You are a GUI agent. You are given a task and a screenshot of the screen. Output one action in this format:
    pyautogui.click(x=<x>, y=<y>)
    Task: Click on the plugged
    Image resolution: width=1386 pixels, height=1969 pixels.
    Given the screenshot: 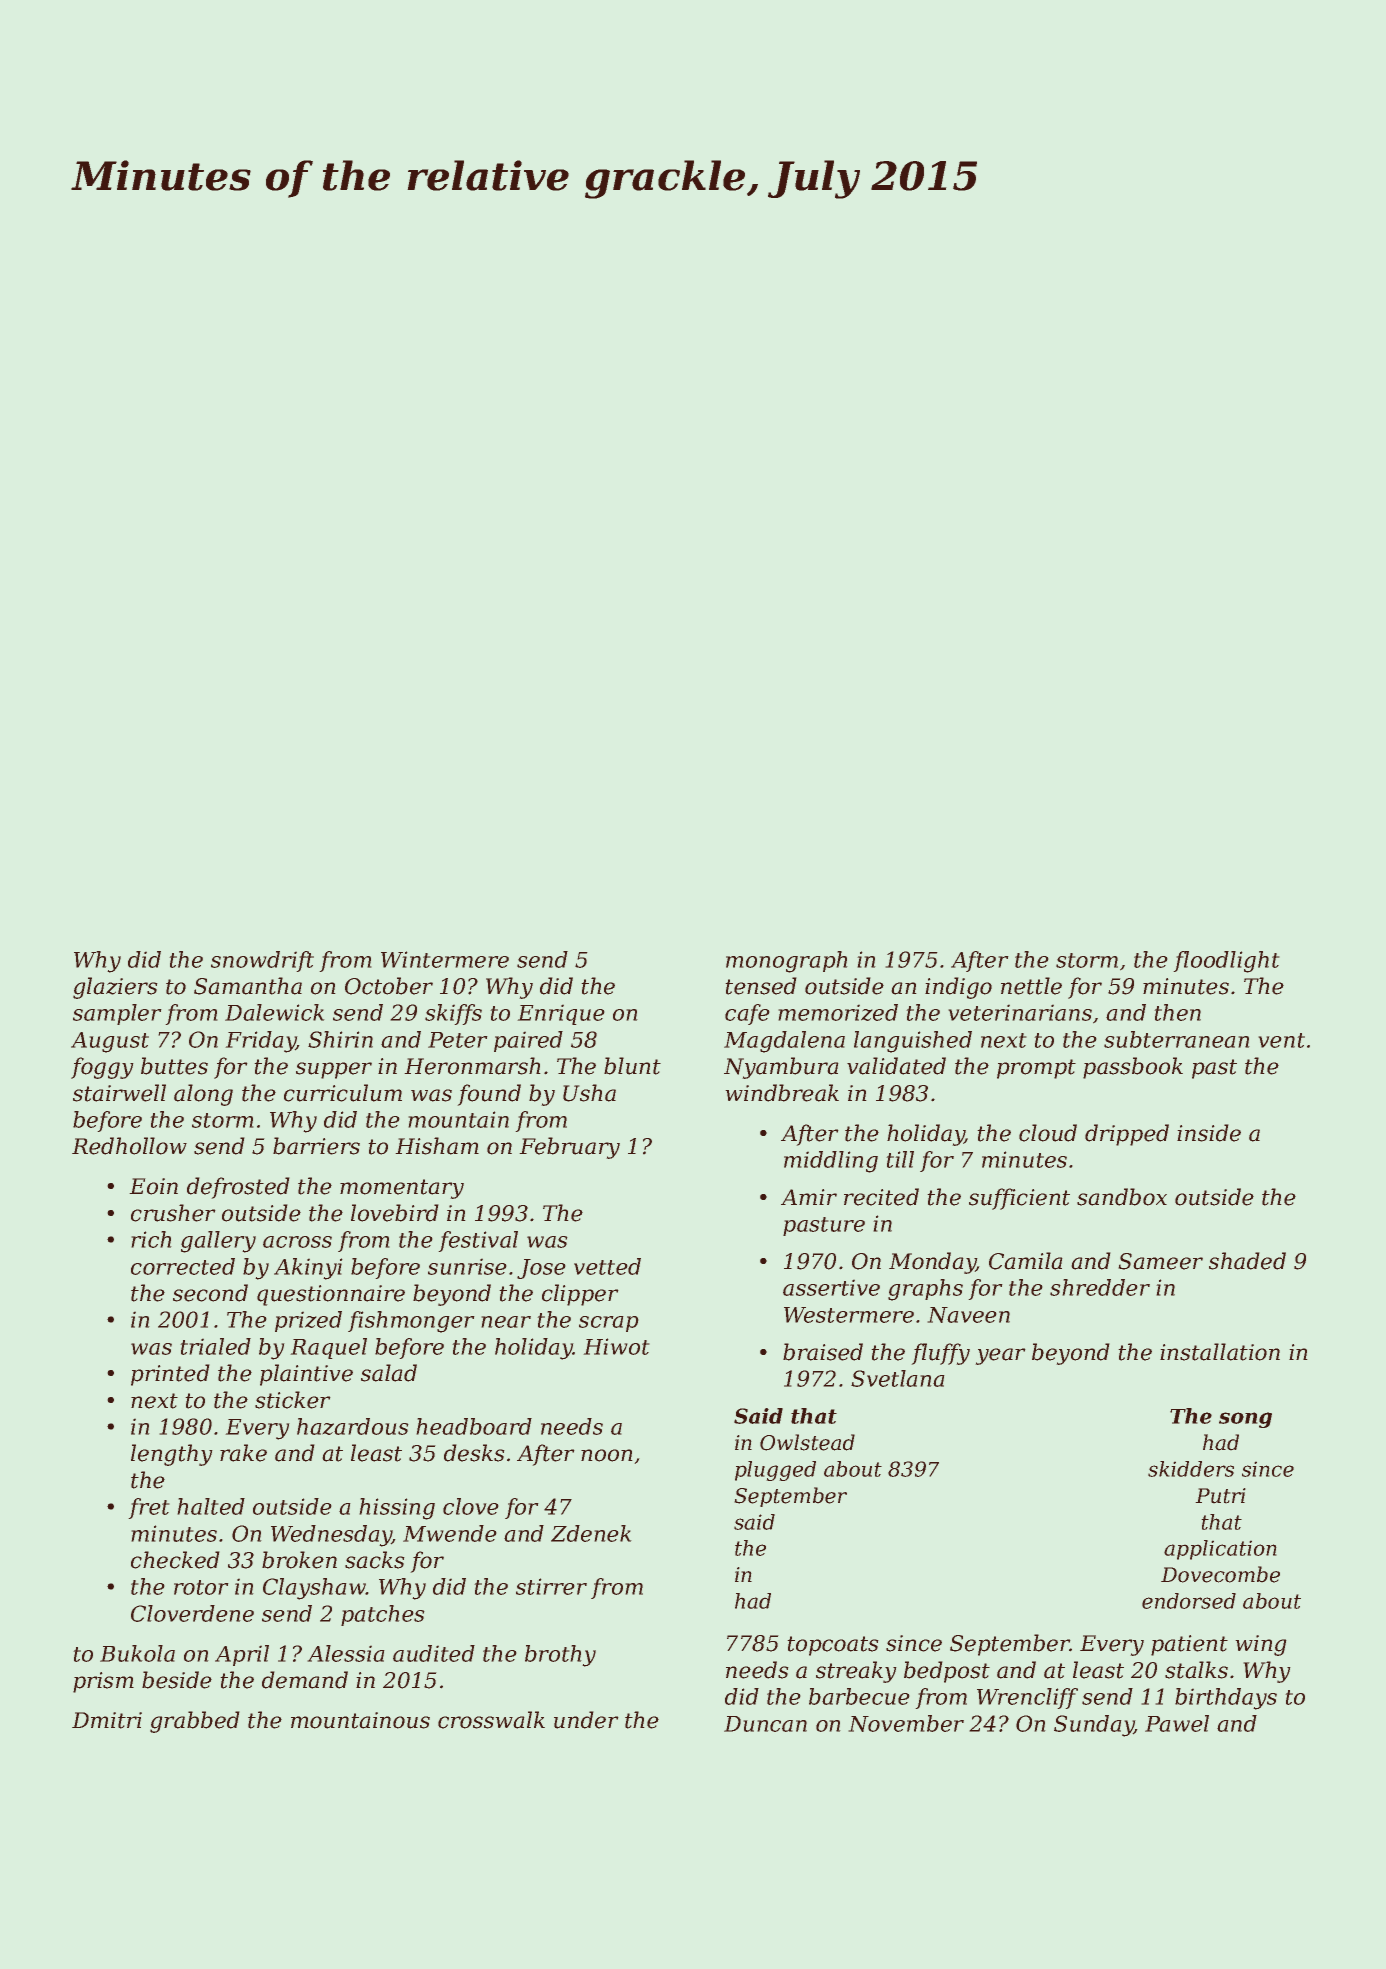 What is the action you would take?
    pyautogui.click(x=775, y=1471)
